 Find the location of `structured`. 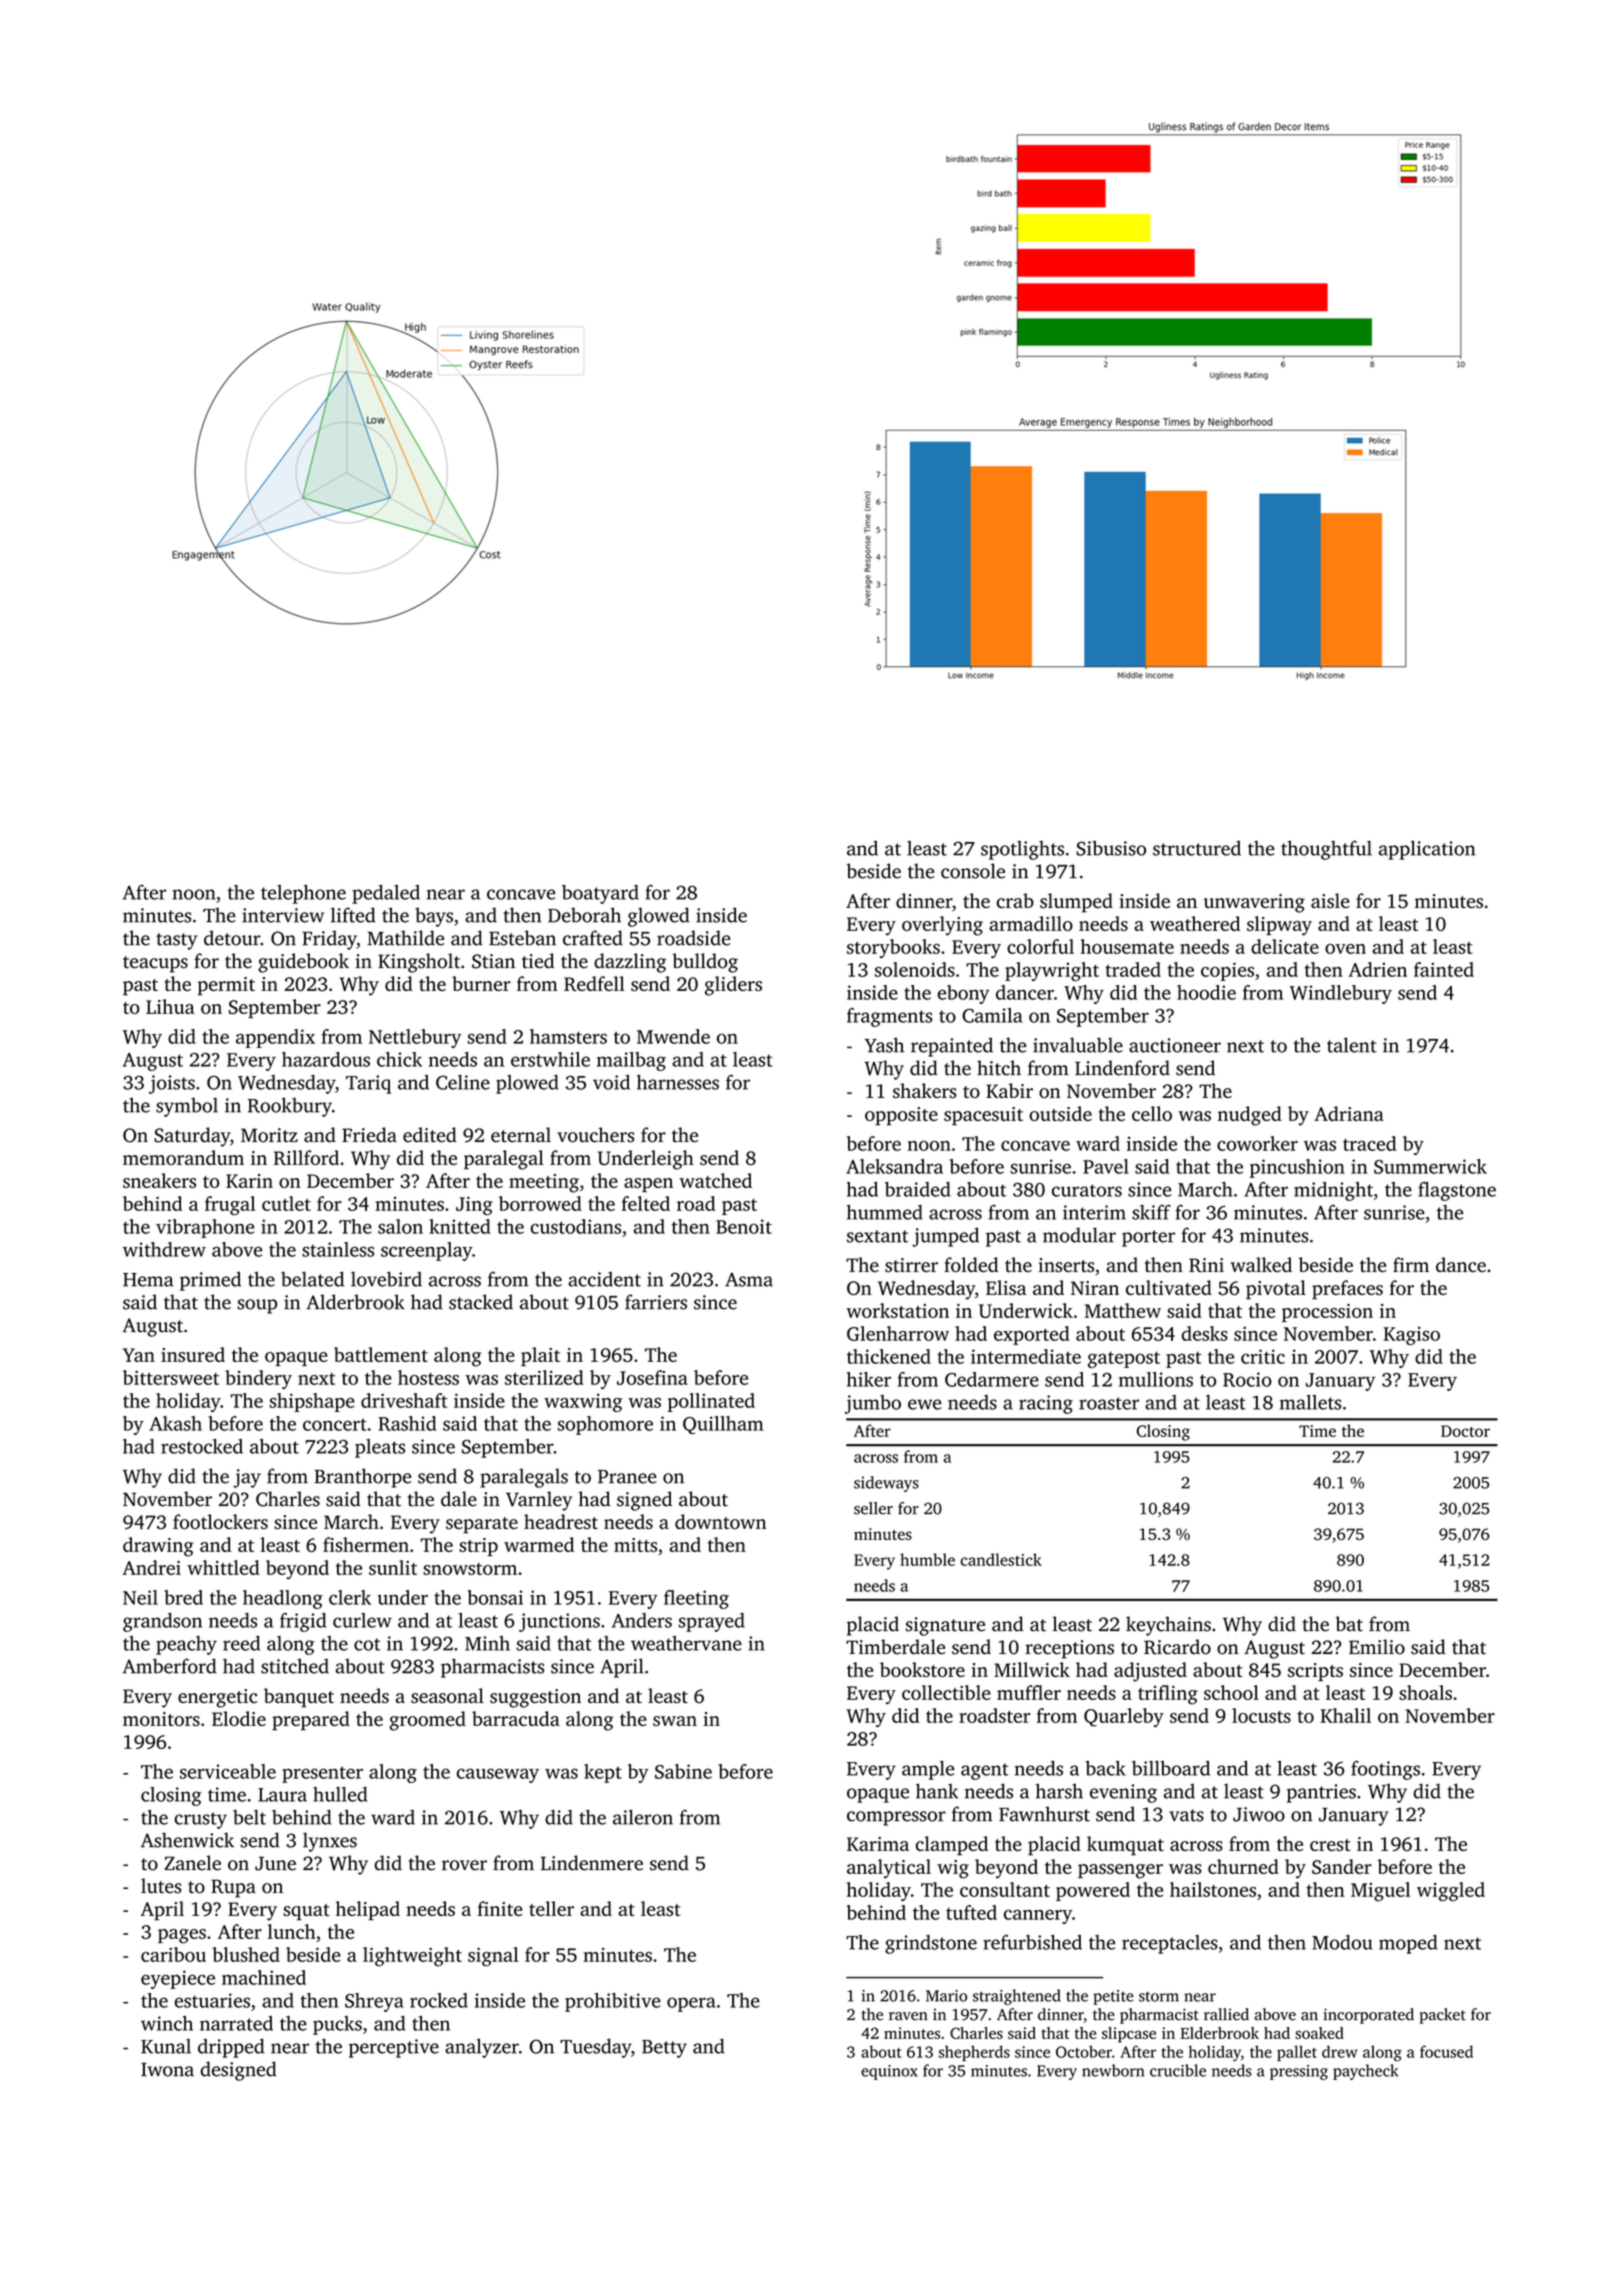

structured is located at coordinates (1197, 848).
